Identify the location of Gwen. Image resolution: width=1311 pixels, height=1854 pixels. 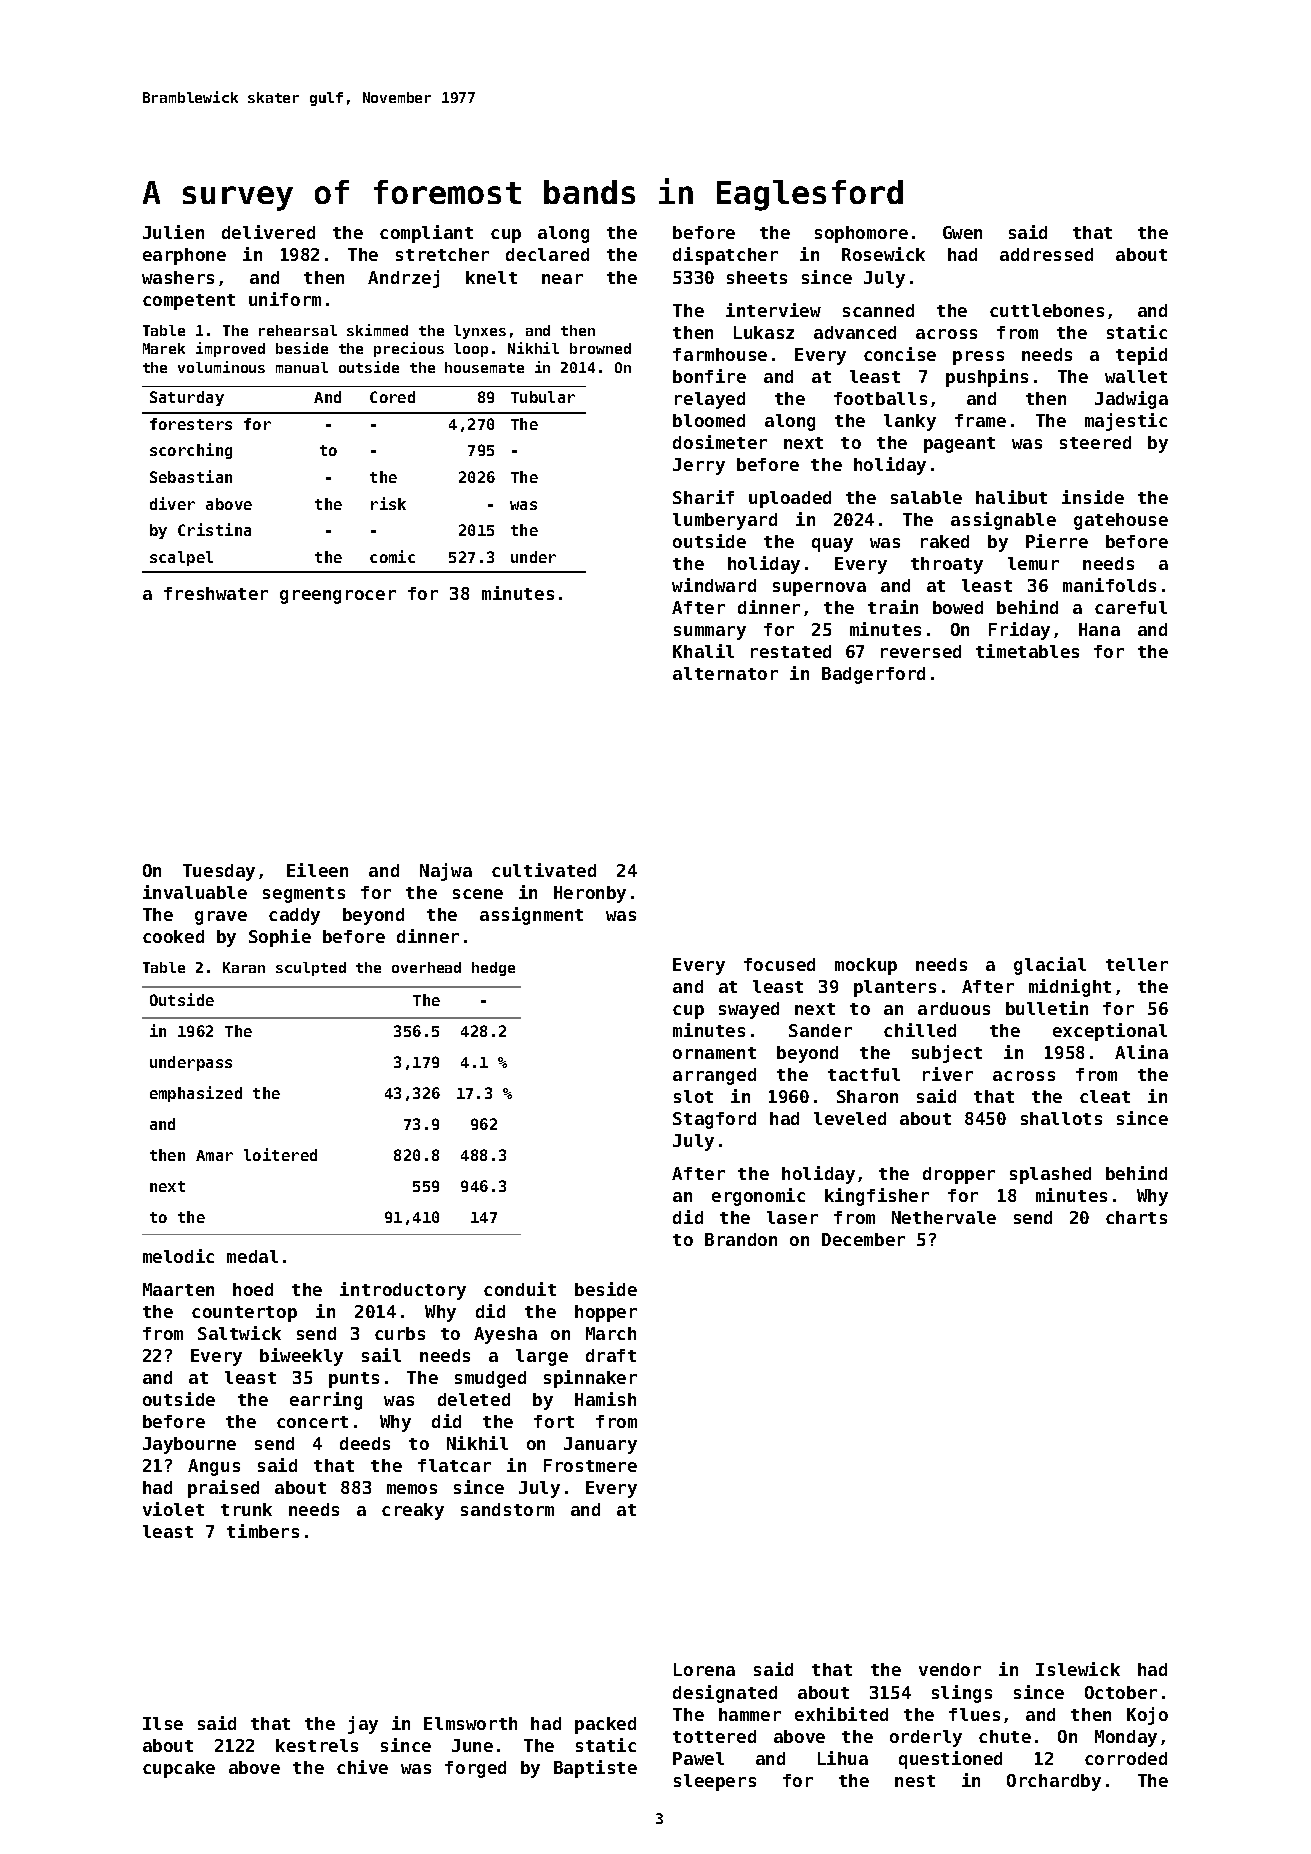
(962, 232).
